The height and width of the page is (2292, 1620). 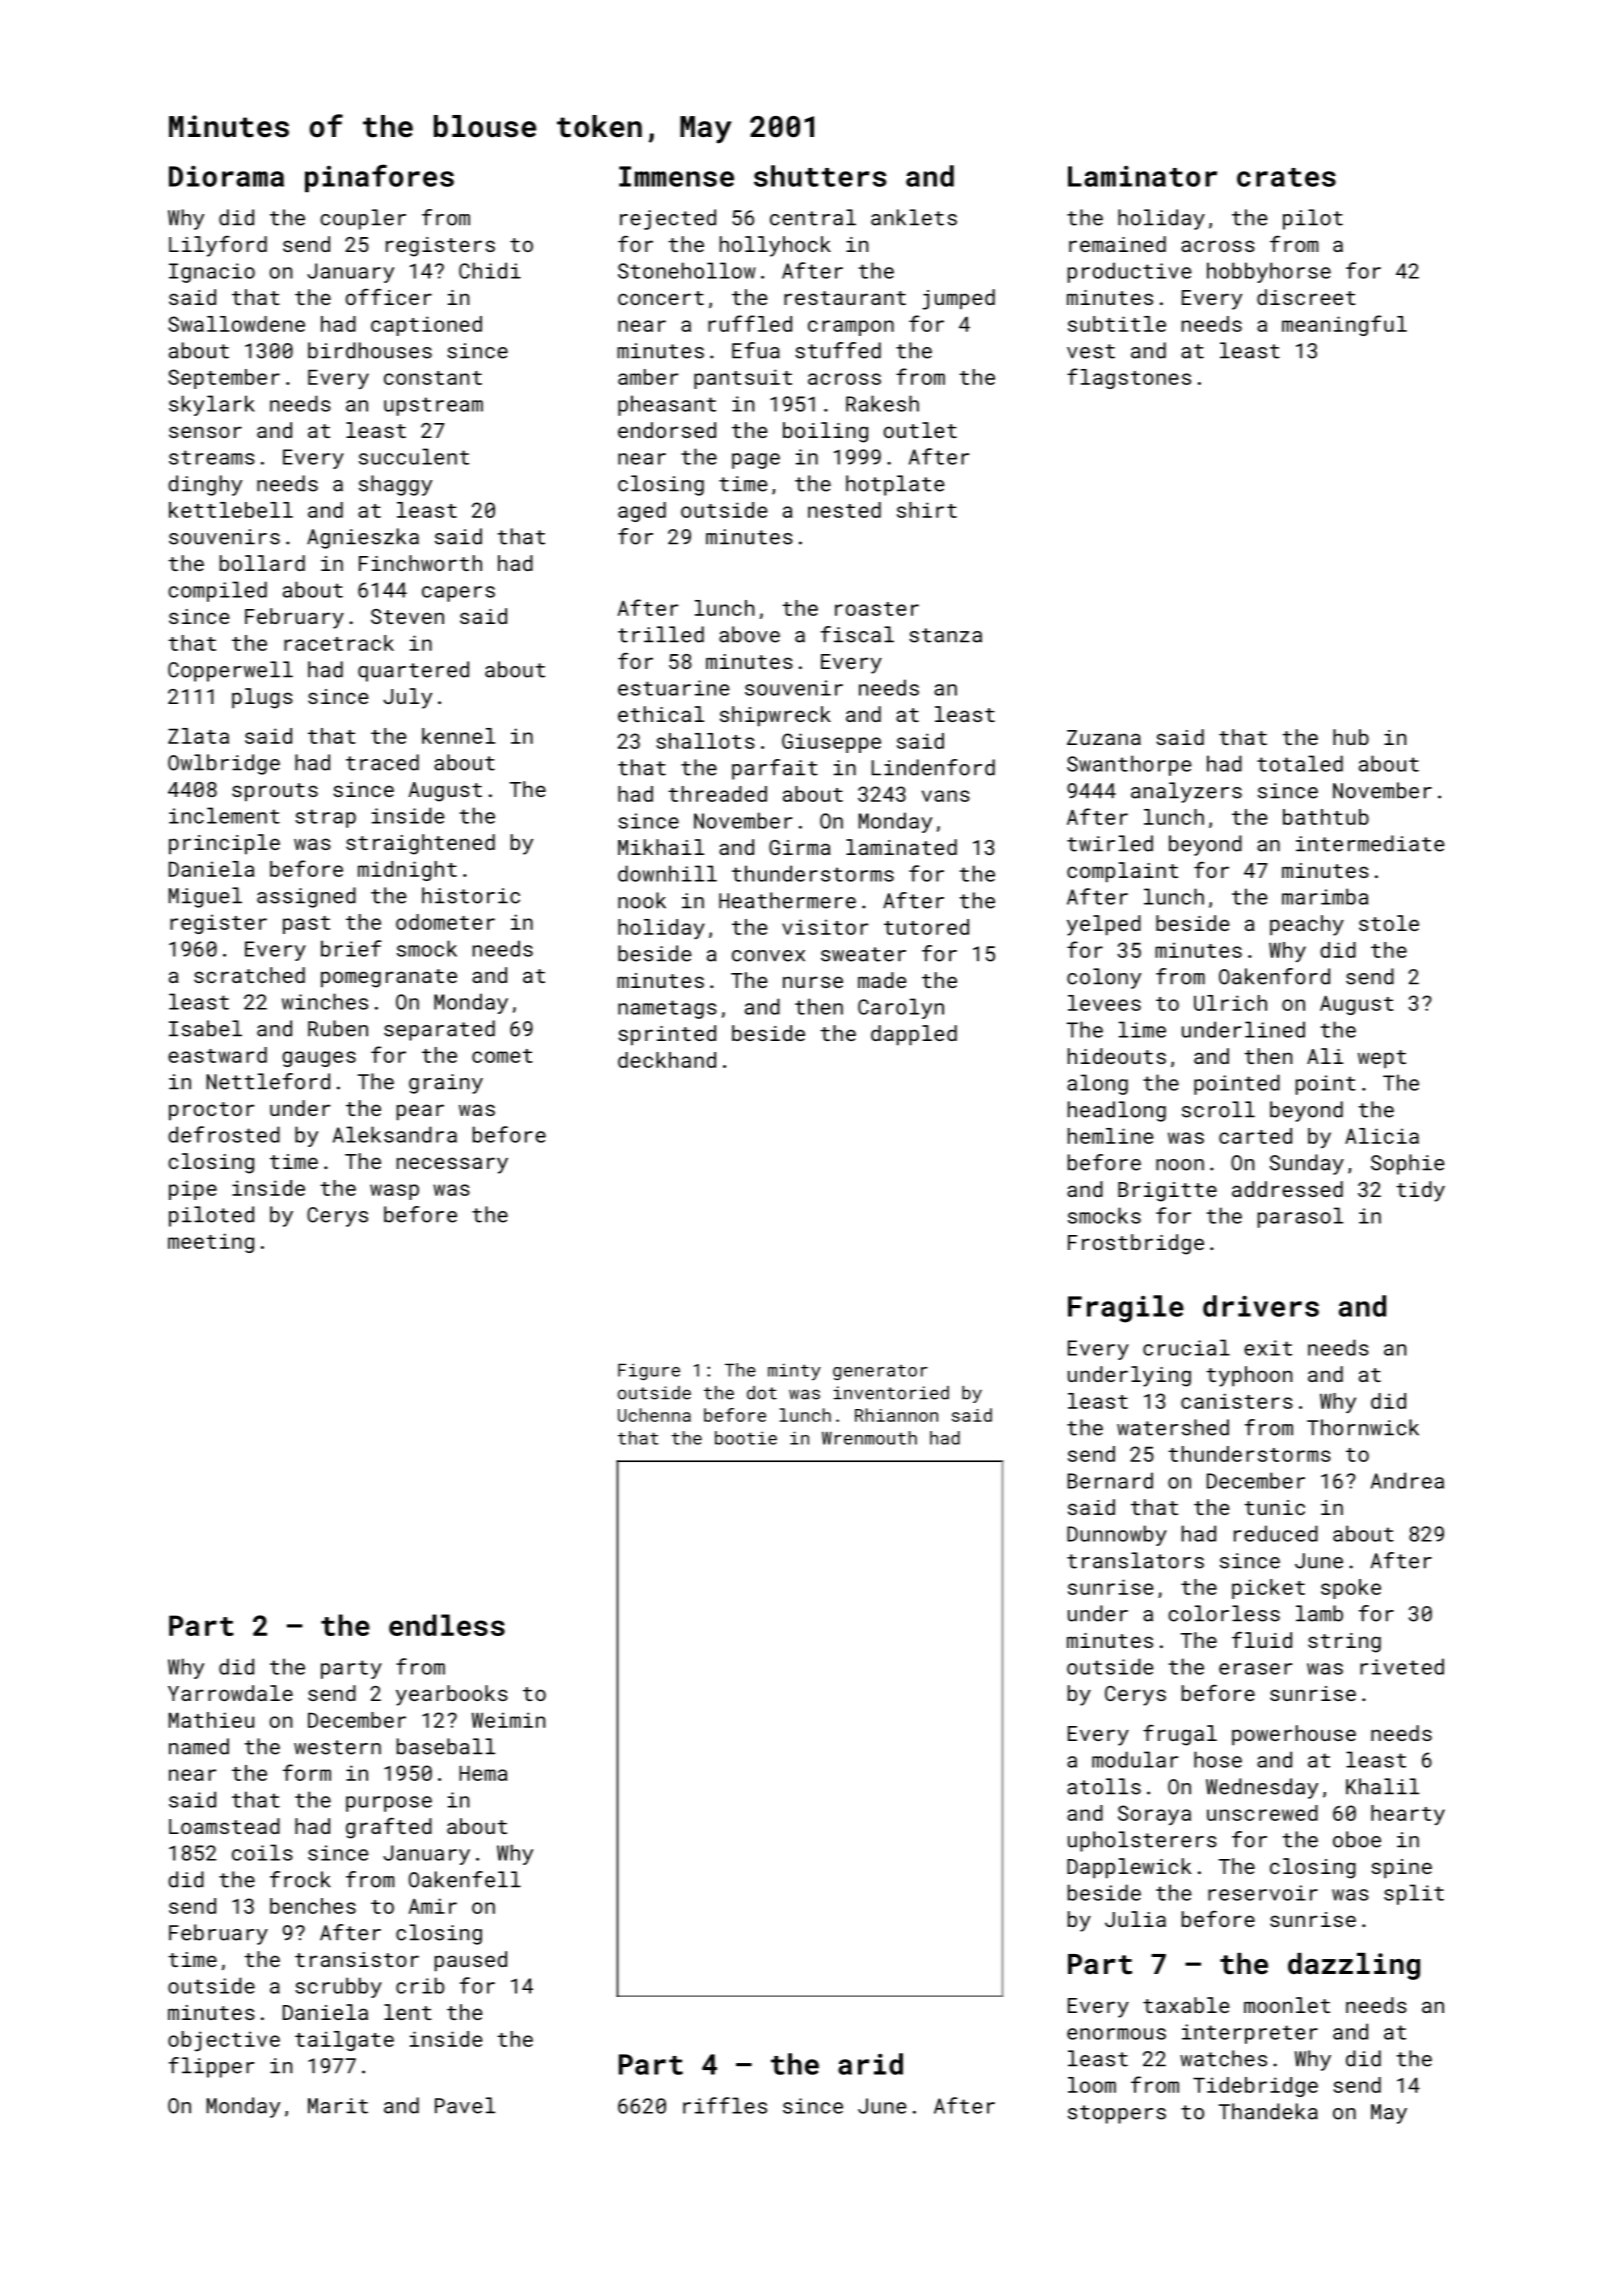 What do you see at coordinates (725, 2105) in the page?
I see `riffles` at bounding box center [725, 2105].
